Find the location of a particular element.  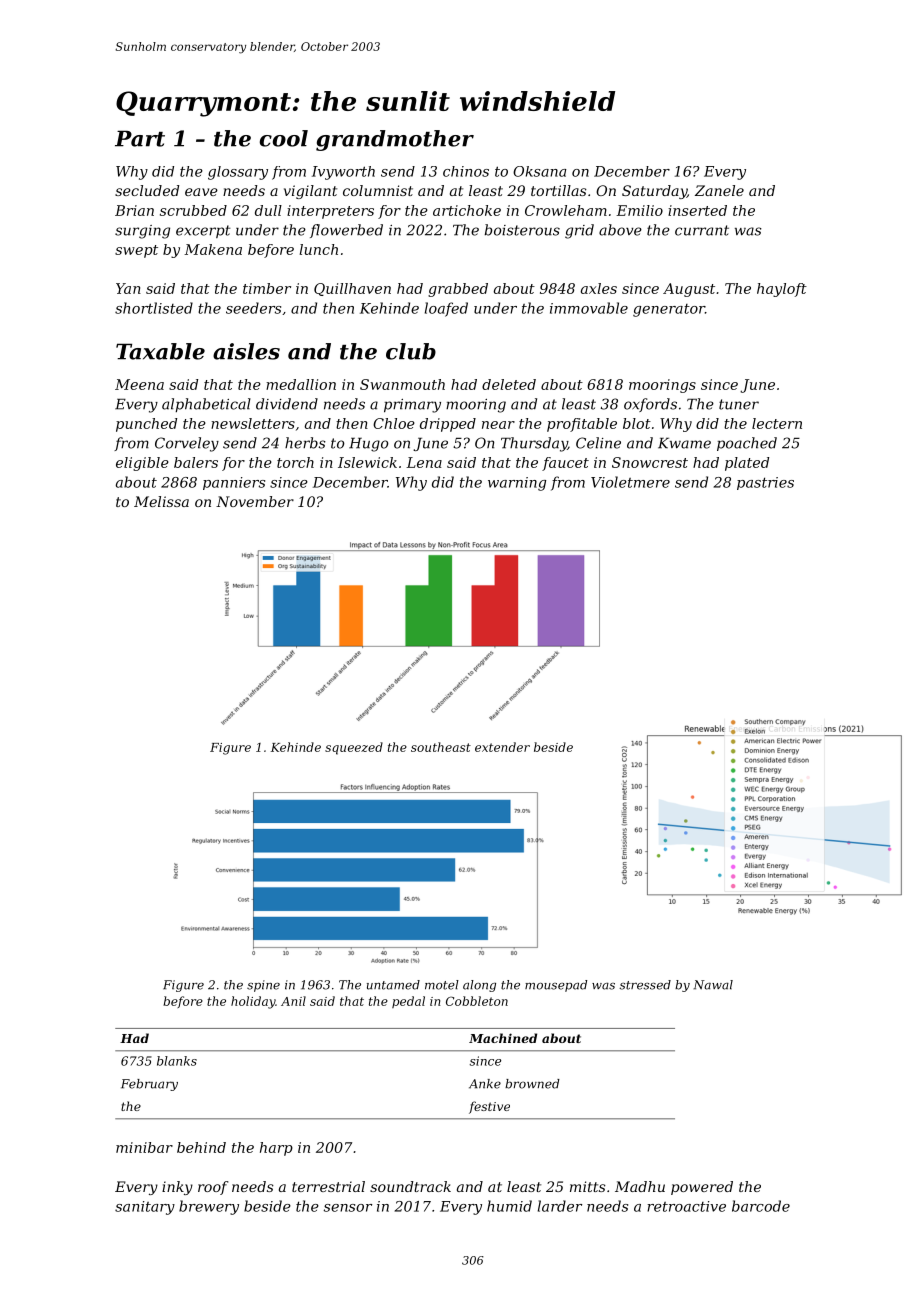

inserted is located at coordinates (697, 210).
